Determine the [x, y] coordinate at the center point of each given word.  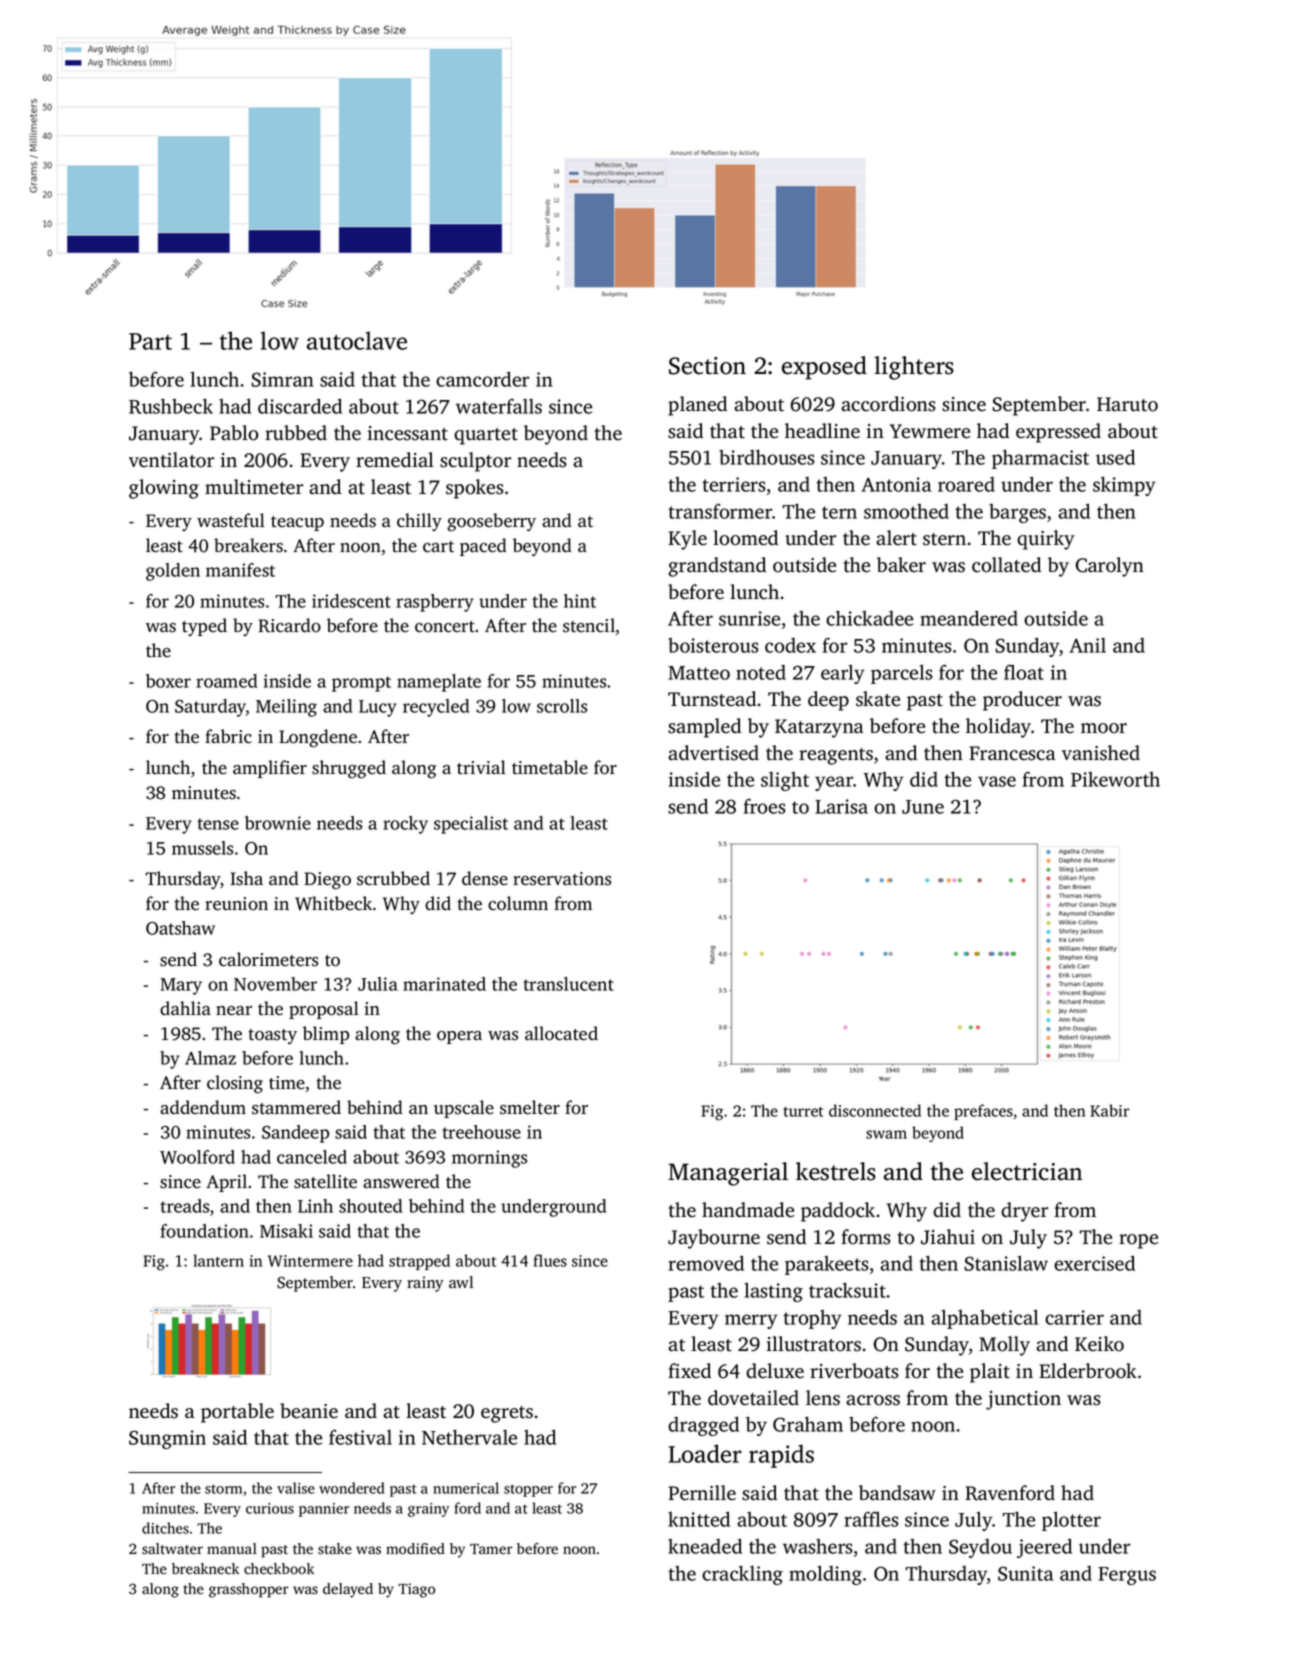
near [234, 1011]
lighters [914, 368]
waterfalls [499, 406]
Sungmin [167, 1439]
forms [866, 1237]
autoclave [357, 340]
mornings [489, 1159]
